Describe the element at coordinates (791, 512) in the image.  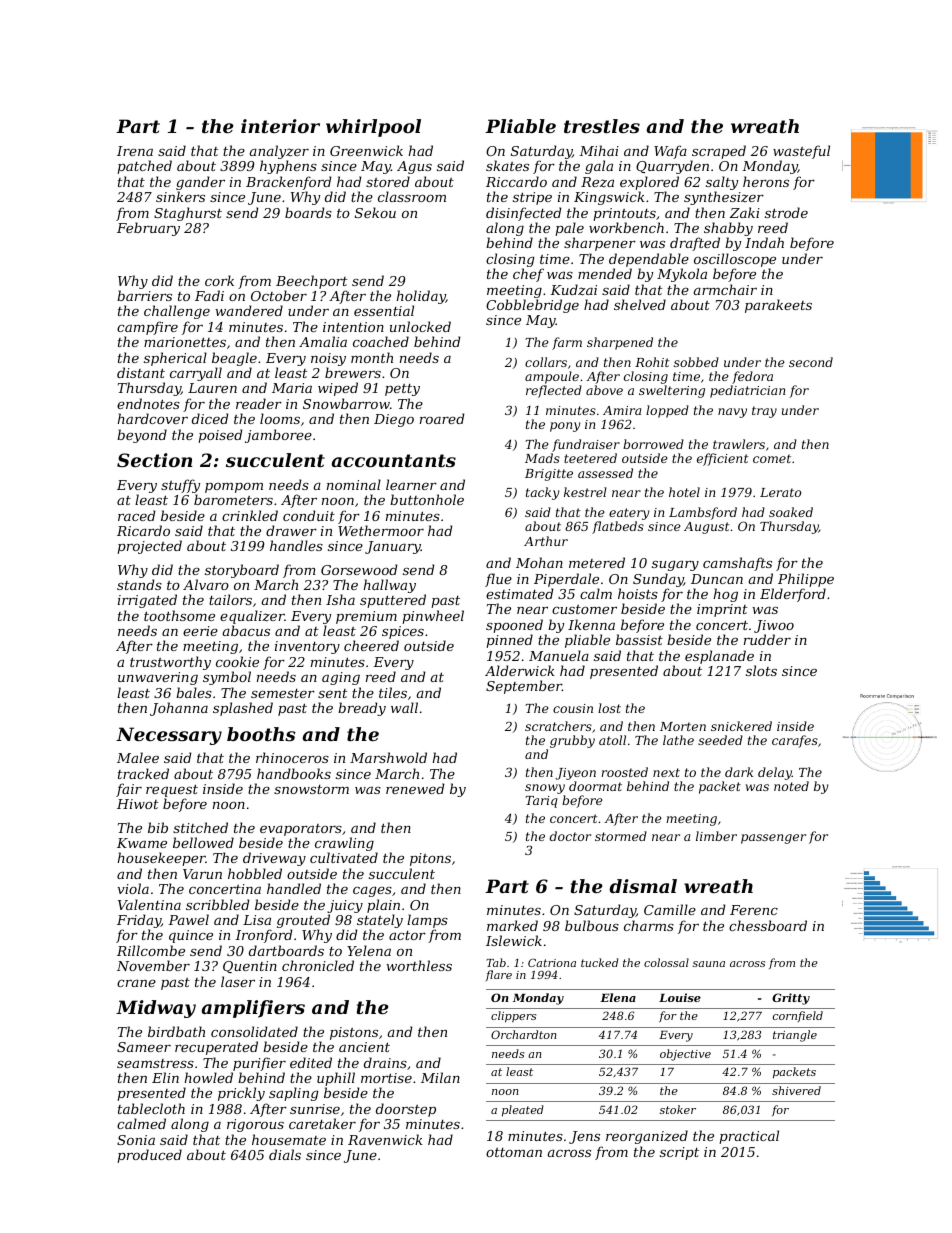
I see `soaked` at that location.
